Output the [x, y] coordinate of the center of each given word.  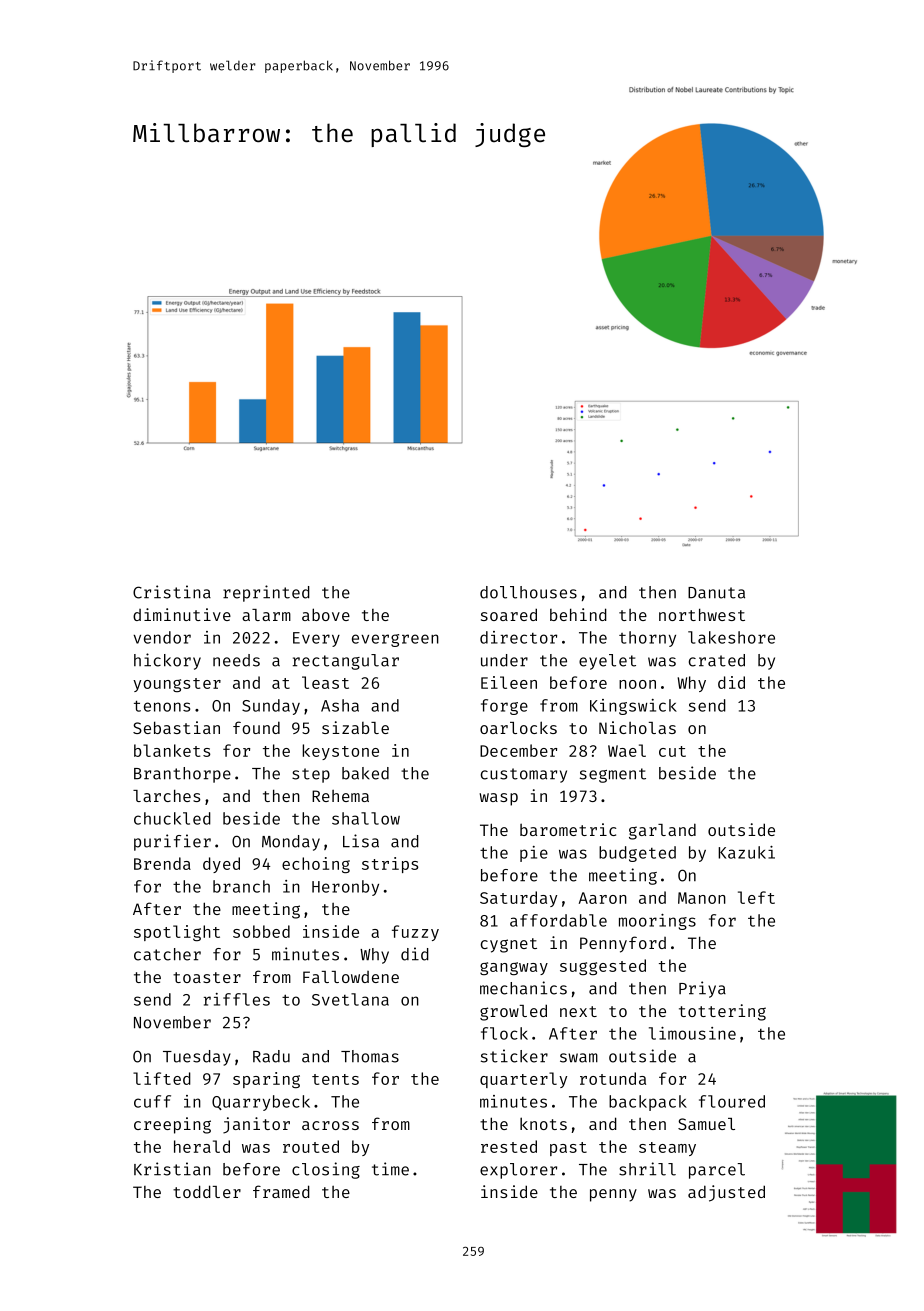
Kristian [172, 1169]
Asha [340, 705]
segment [613, 775]
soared [509, 614]
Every [316, 639]
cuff [152, 1101]
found [256, 727]
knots [543, 1123]
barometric [568, 829]
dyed [221, 865]
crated [717, 660]
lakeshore [731, 637]
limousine [692, 1033]
